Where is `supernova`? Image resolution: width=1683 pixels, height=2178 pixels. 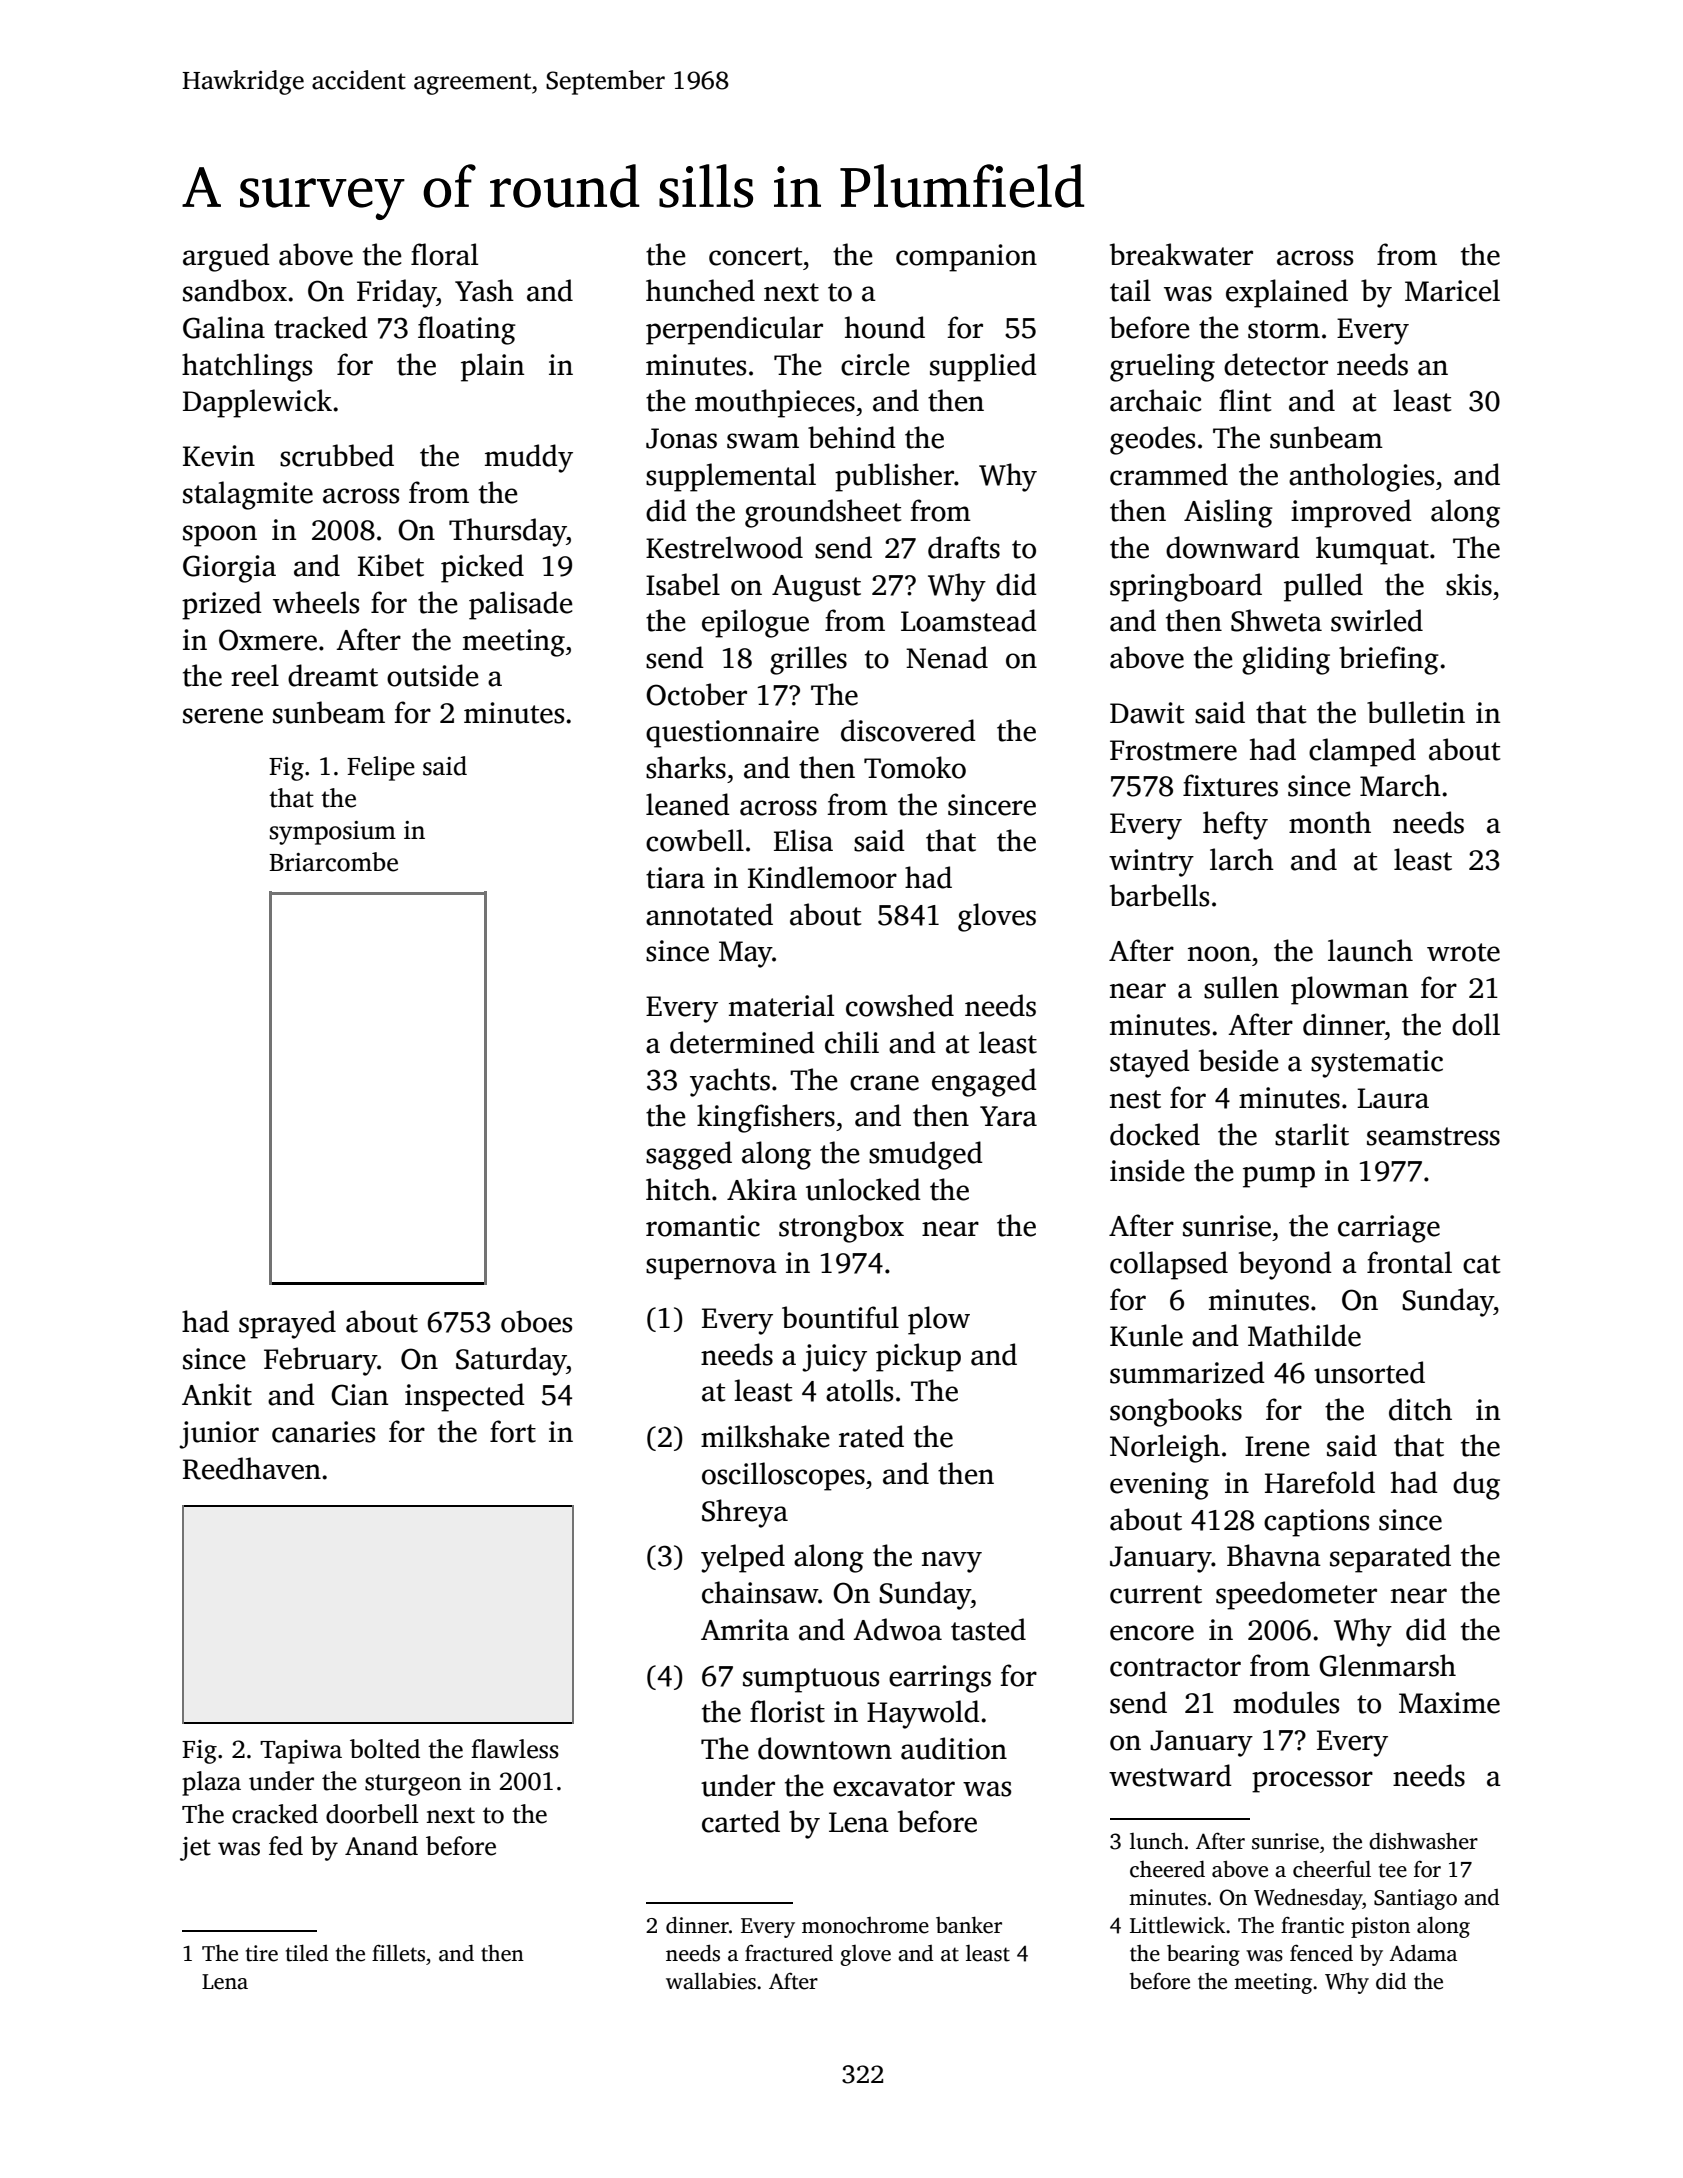 supernova is located at coordinates (711, 1269).
